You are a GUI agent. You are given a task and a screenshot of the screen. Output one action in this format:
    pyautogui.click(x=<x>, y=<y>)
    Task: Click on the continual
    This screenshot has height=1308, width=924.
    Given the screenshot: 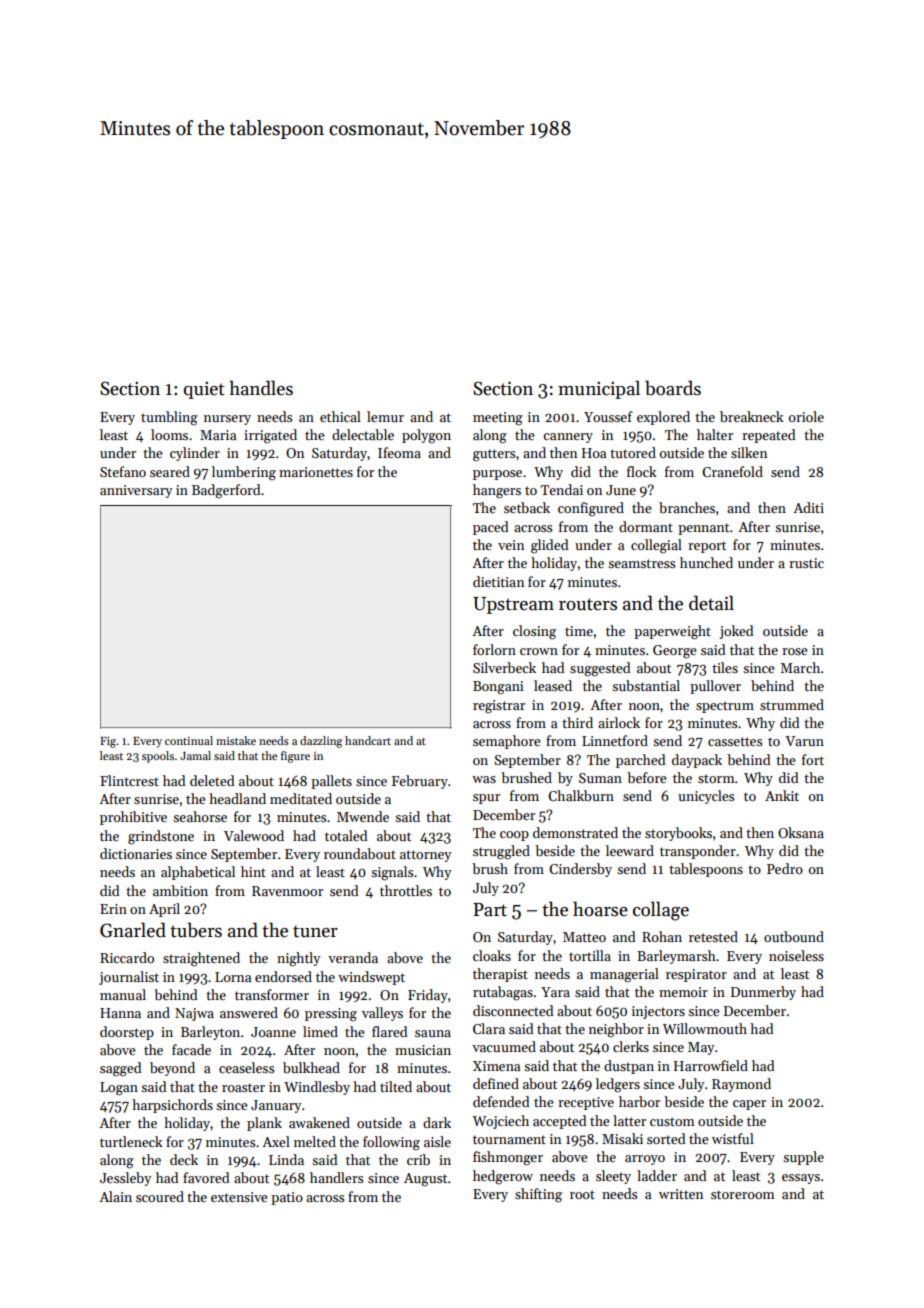 What is the action you would take?
    pyautogui.click(x=189, y=740)
